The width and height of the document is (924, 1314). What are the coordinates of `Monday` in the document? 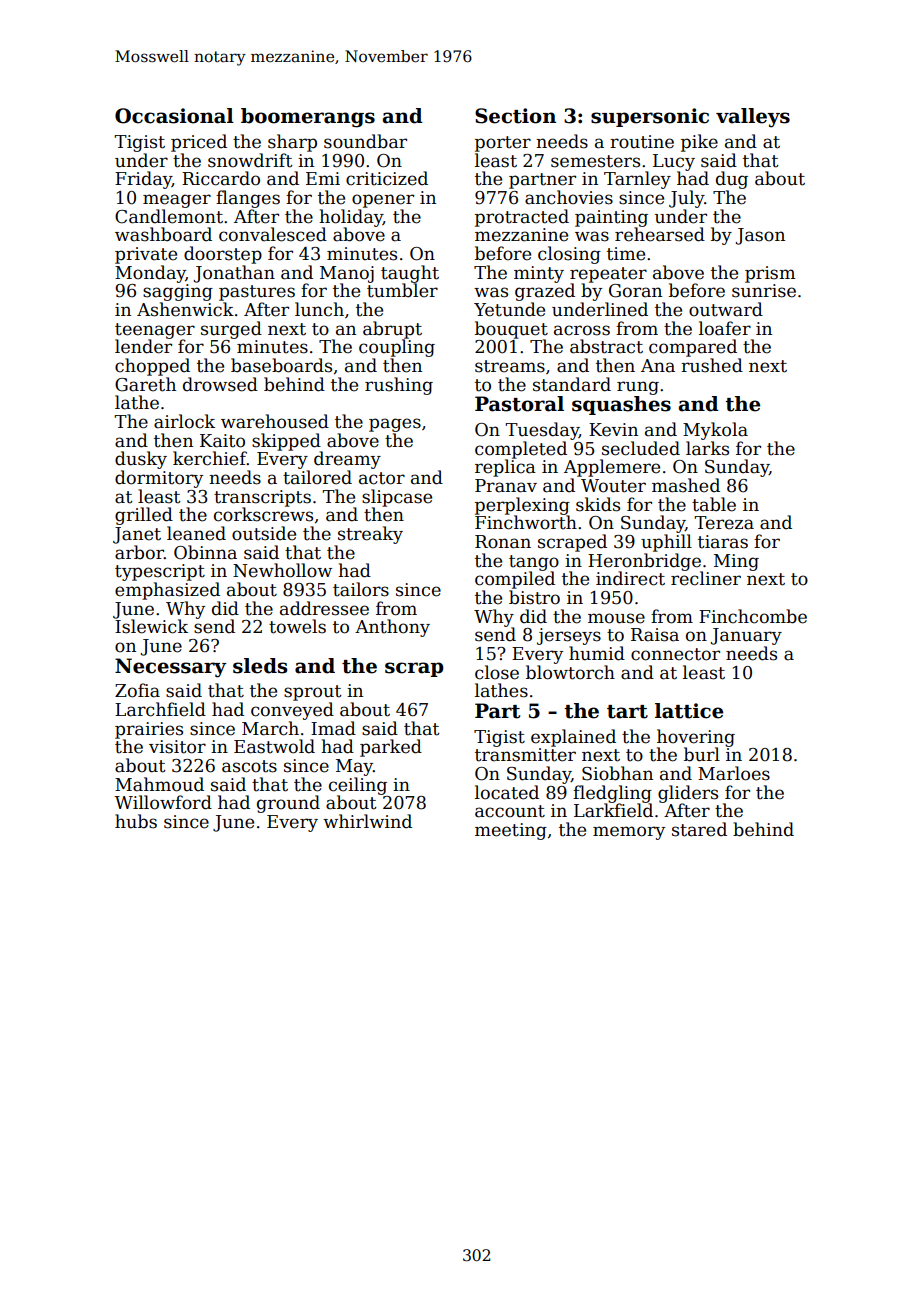 It's located at (150, 274).
